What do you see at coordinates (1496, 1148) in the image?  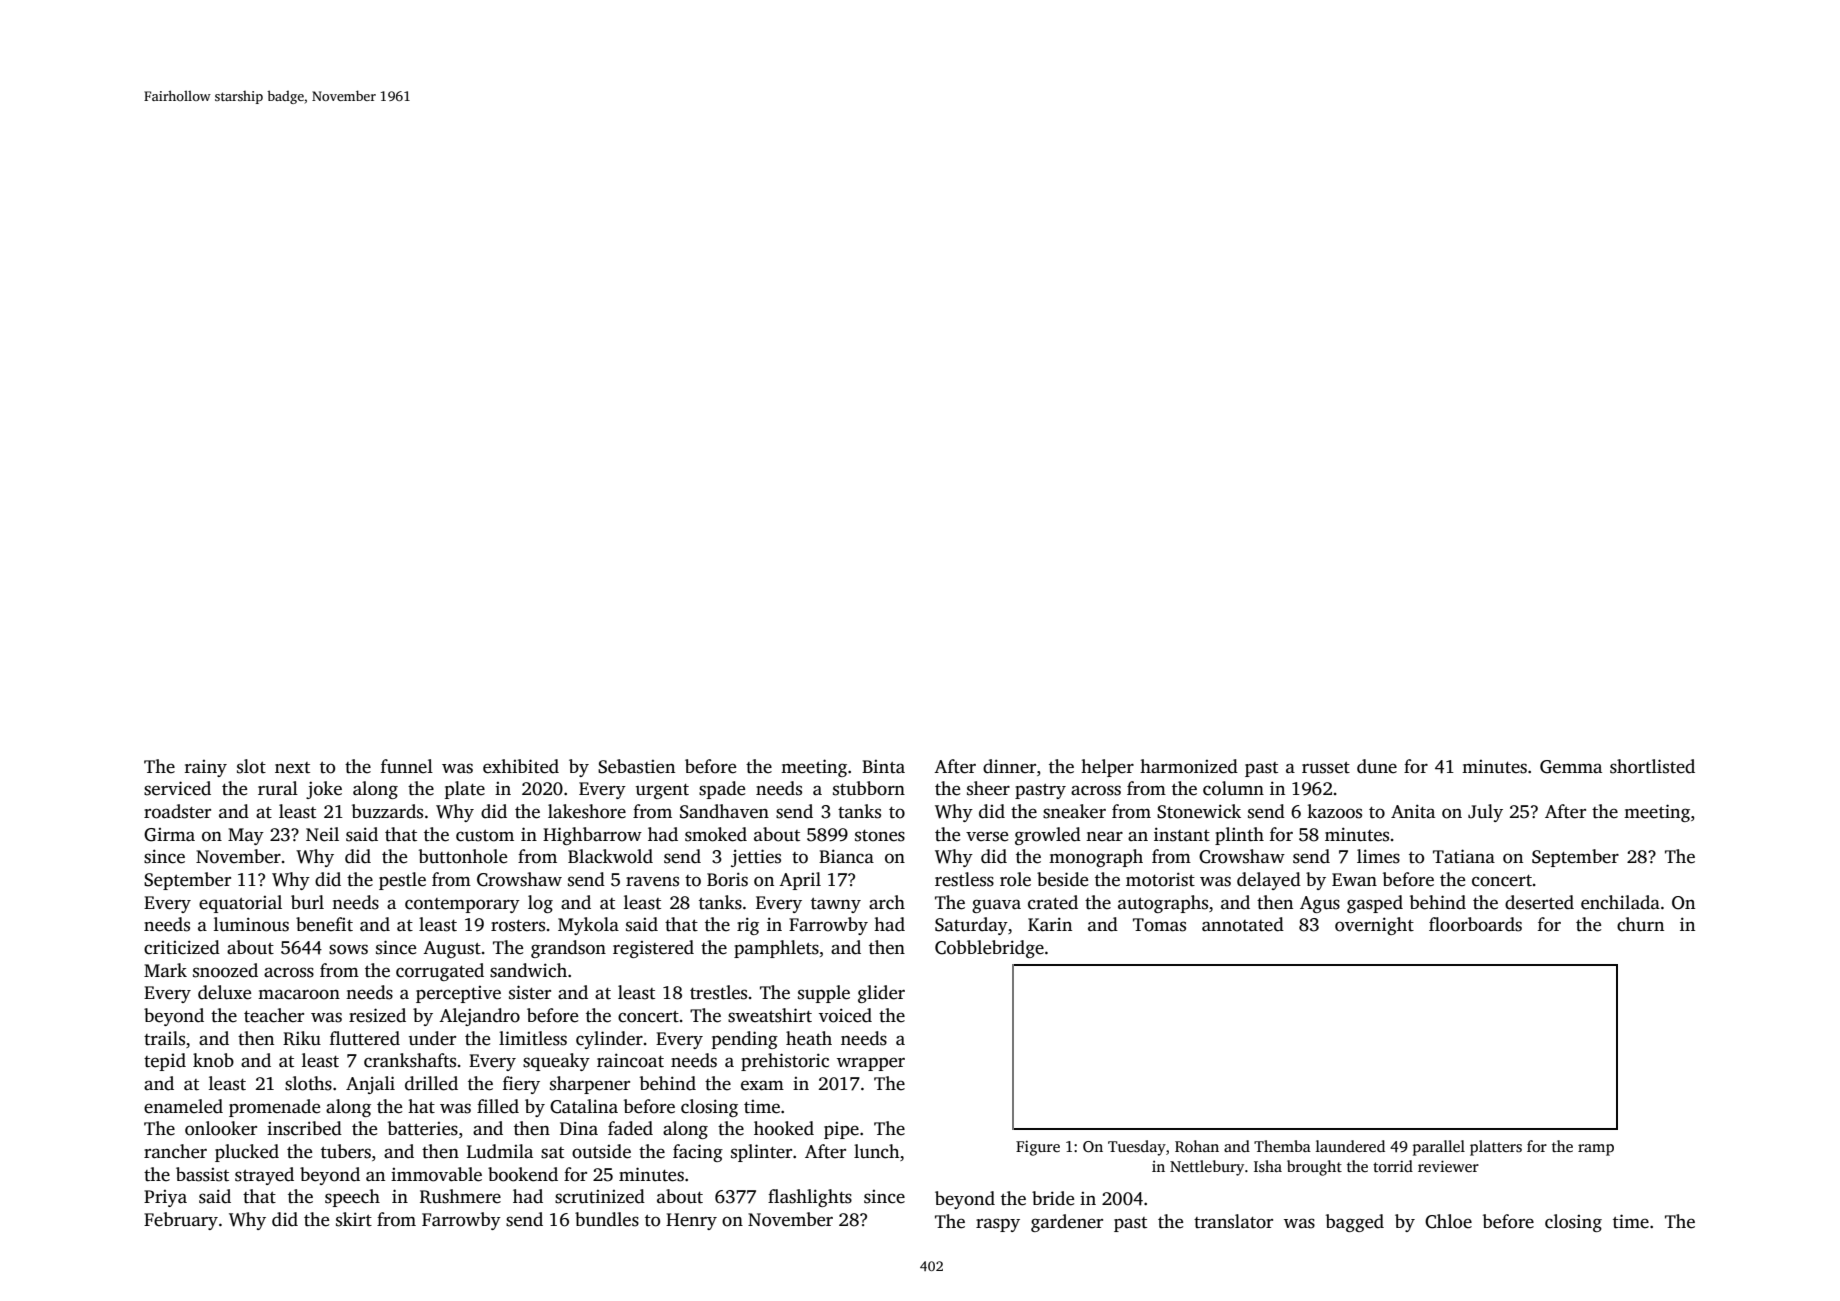 I see `platters` at bounding box center [1496, 1148].
